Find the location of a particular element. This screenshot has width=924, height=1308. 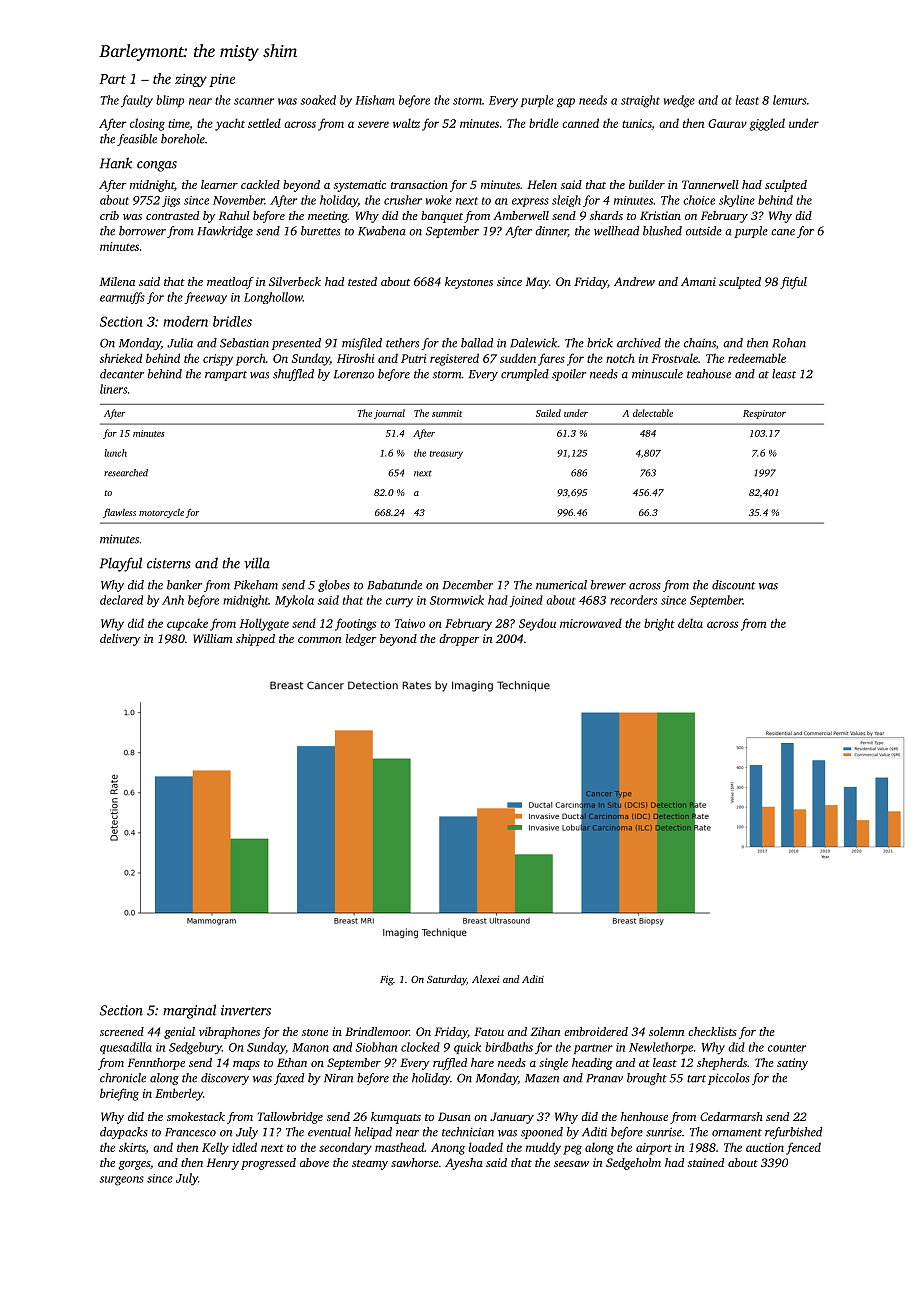

recorders is located at coordinates (633, 600).
